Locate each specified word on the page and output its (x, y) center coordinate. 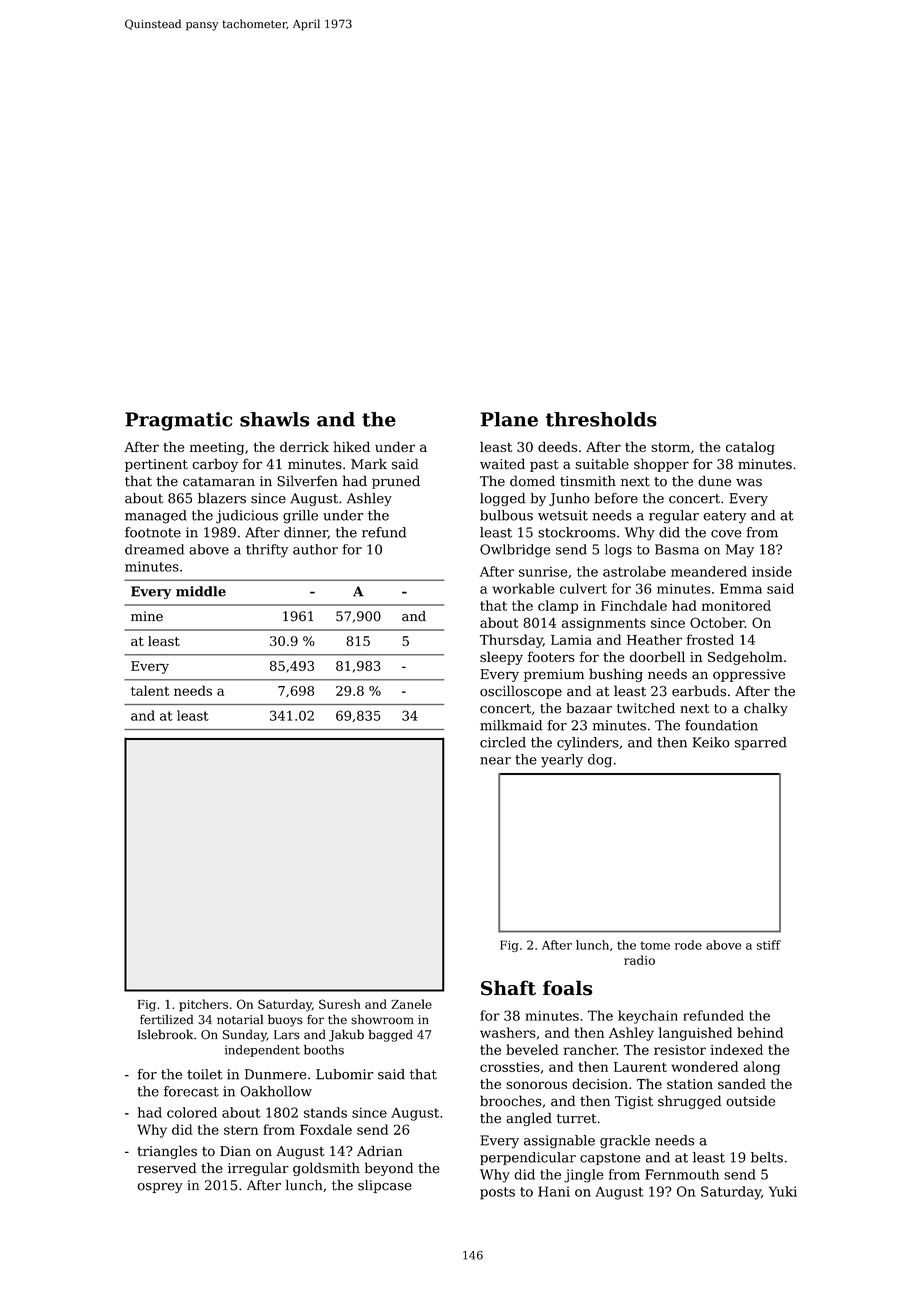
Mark (369, 464)
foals (567, 988)
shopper (661, 465)
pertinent (156, 465)
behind (760, 1032)
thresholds (601, 419)
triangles (167, 1152)
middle (201, 591)
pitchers (203, 1005)
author (315, 549)
